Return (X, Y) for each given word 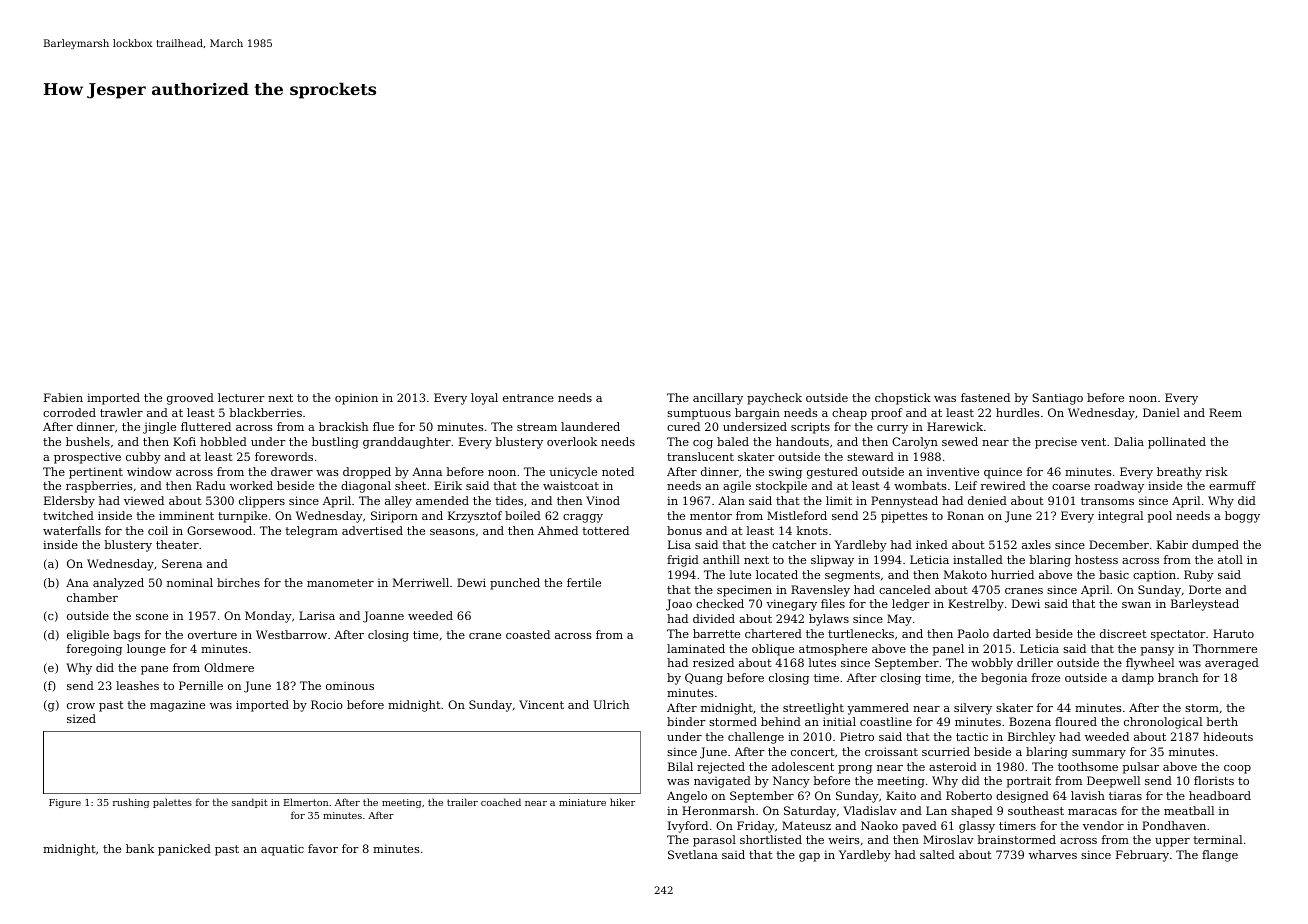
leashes (137, 685)
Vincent (541, 704)
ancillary (718, 399)
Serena (182, 563)
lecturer (241, 397)
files (833, 603)
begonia (1004, 679)
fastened (985, 397)
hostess (1096, 559)
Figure (65, 803)
